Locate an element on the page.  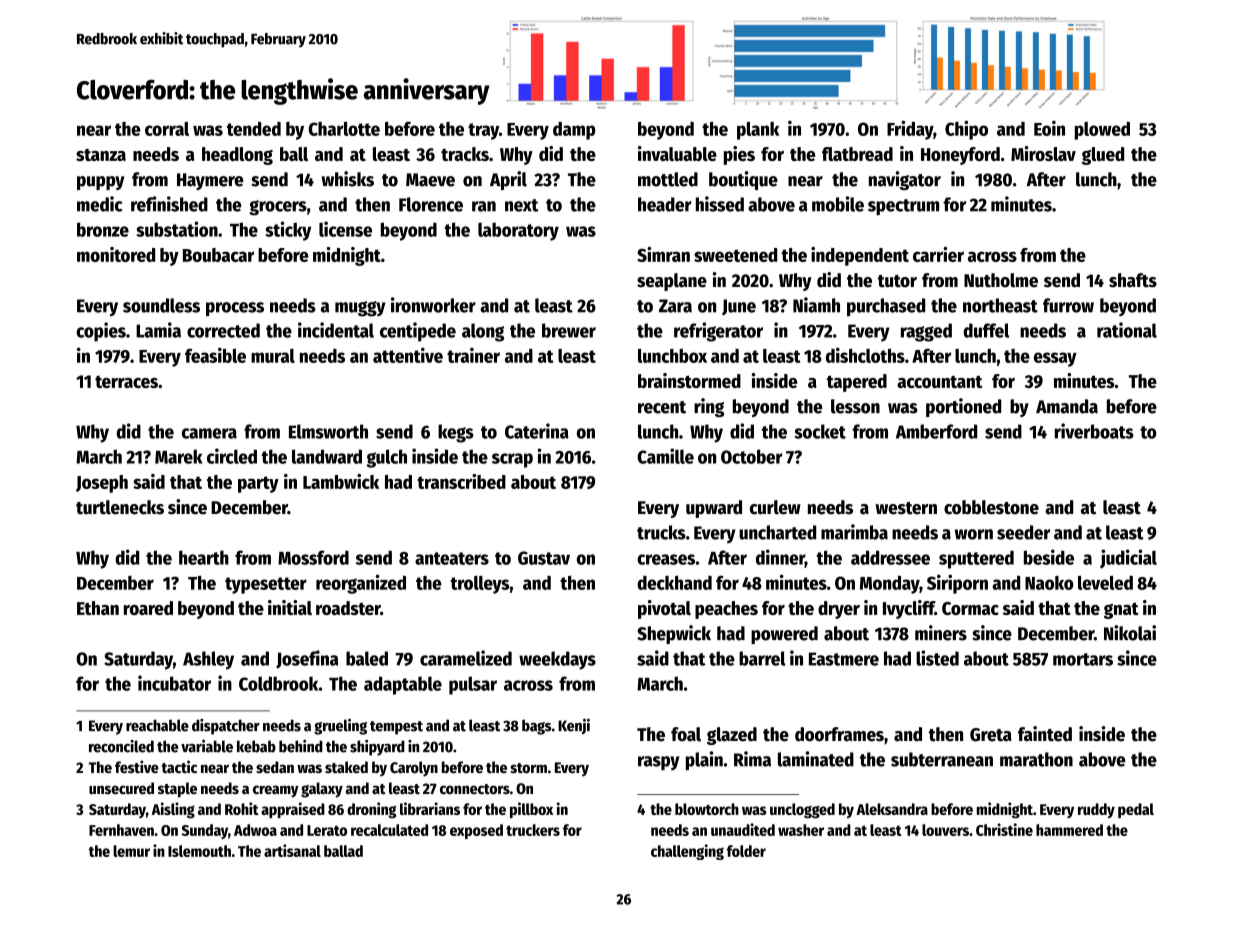
artisanal is located at coordinates (292, 850).
